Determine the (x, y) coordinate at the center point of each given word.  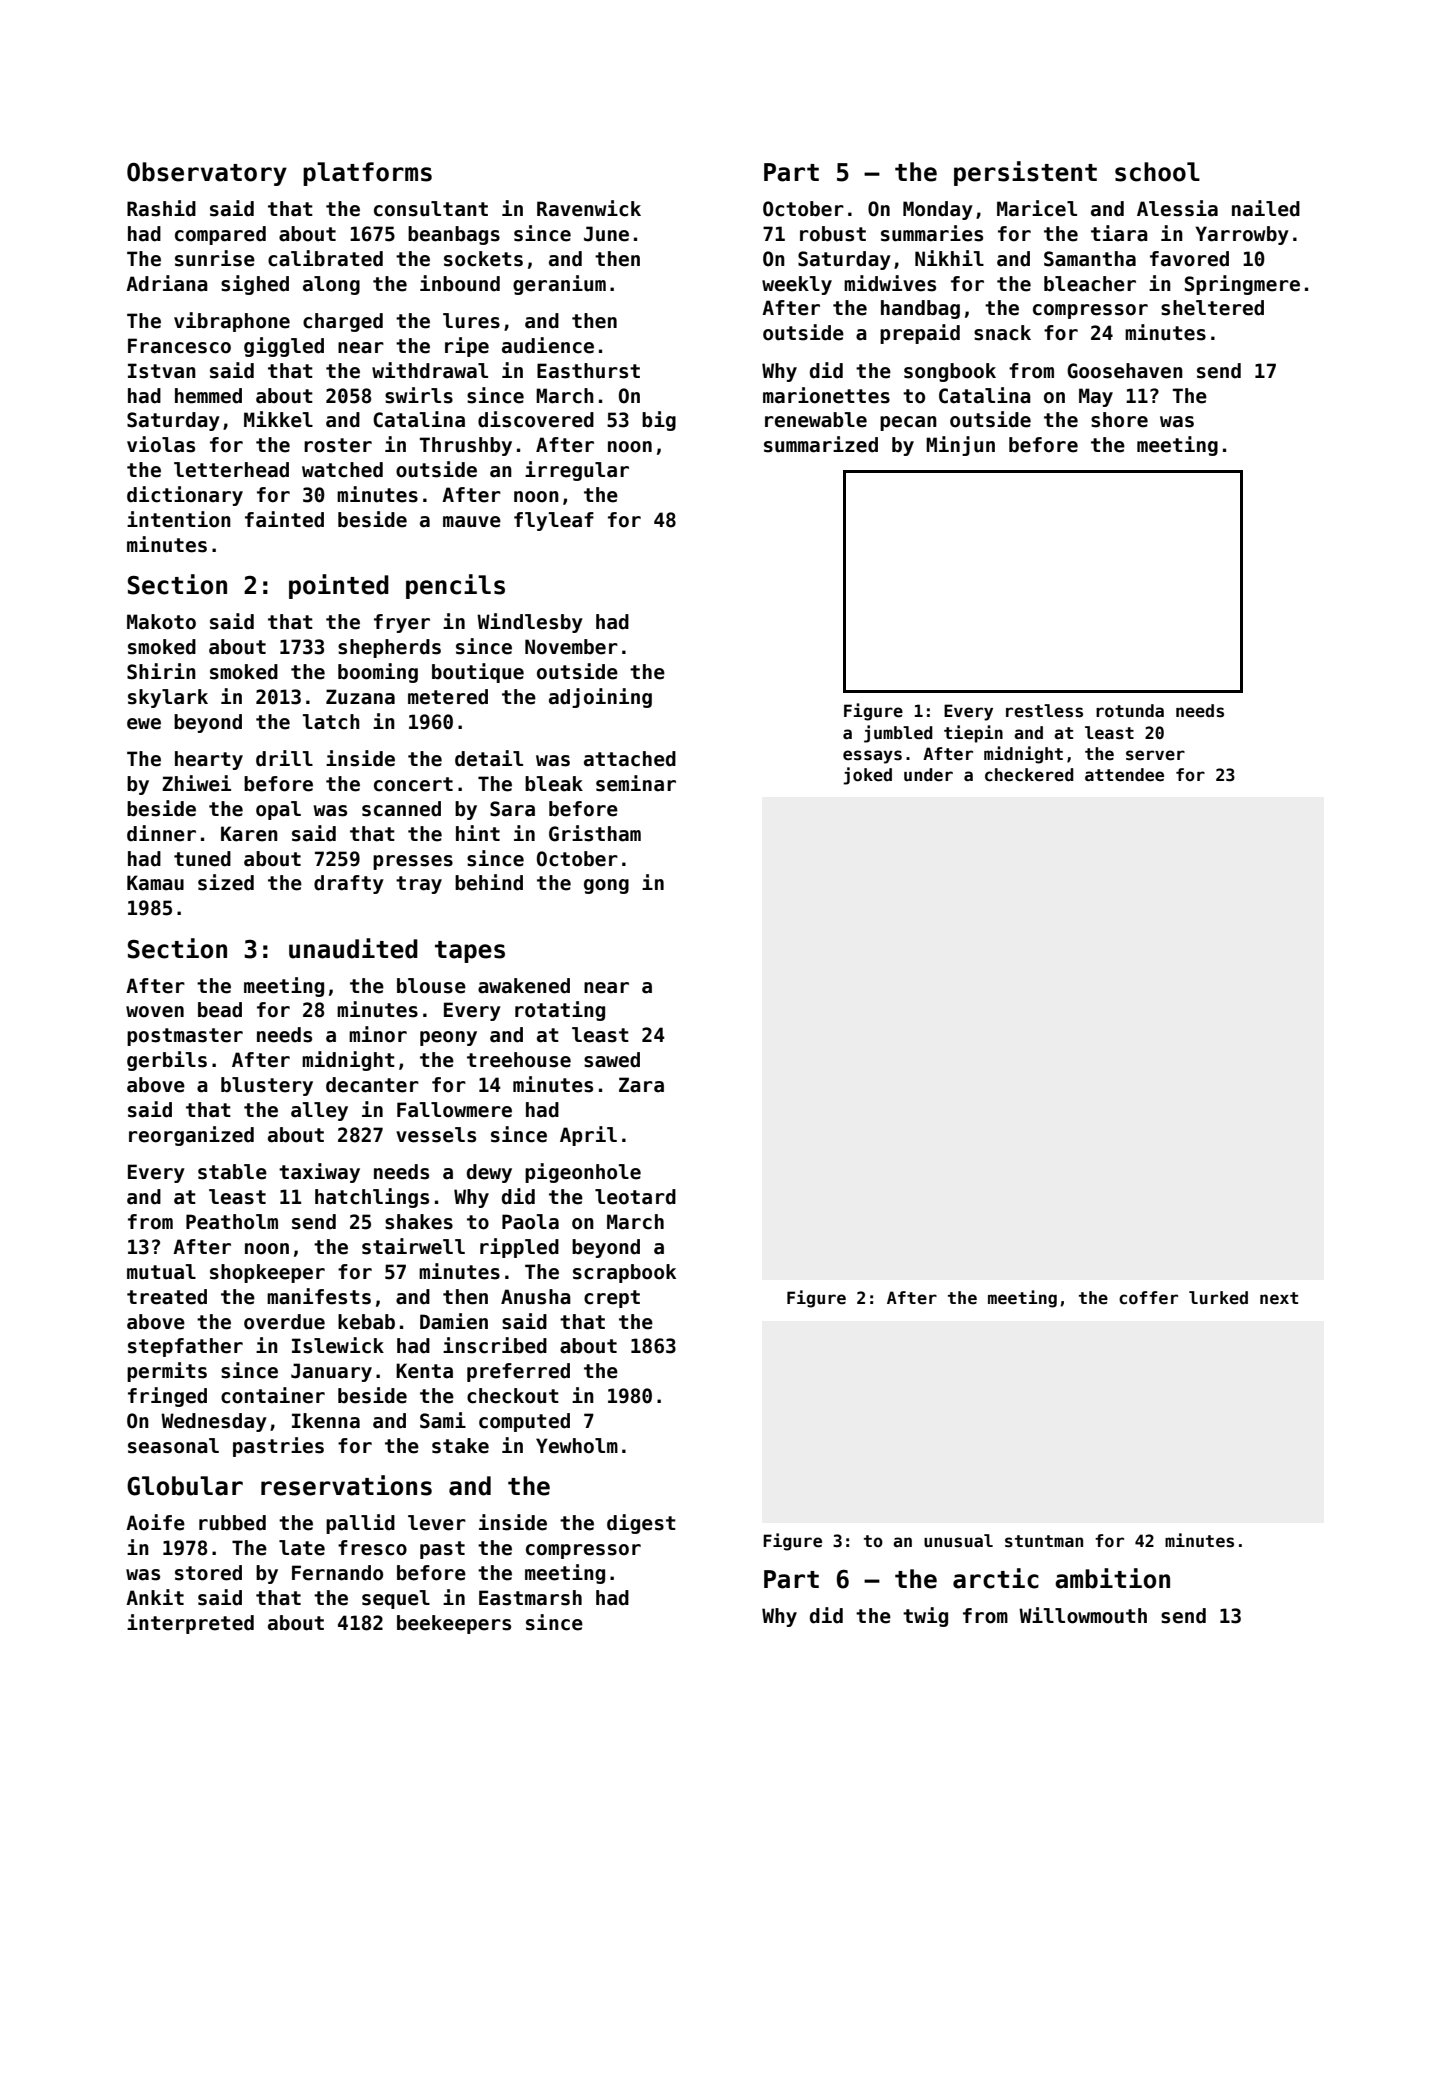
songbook (950, 372)
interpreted (190, 1624)
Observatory (207, 174)
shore (1119, 420)
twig (925, 1617)
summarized (821, 444)
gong (606, 886)
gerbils (167, 1061)
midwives (890, 283)
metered (448, 697)
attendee (1124, 775)
